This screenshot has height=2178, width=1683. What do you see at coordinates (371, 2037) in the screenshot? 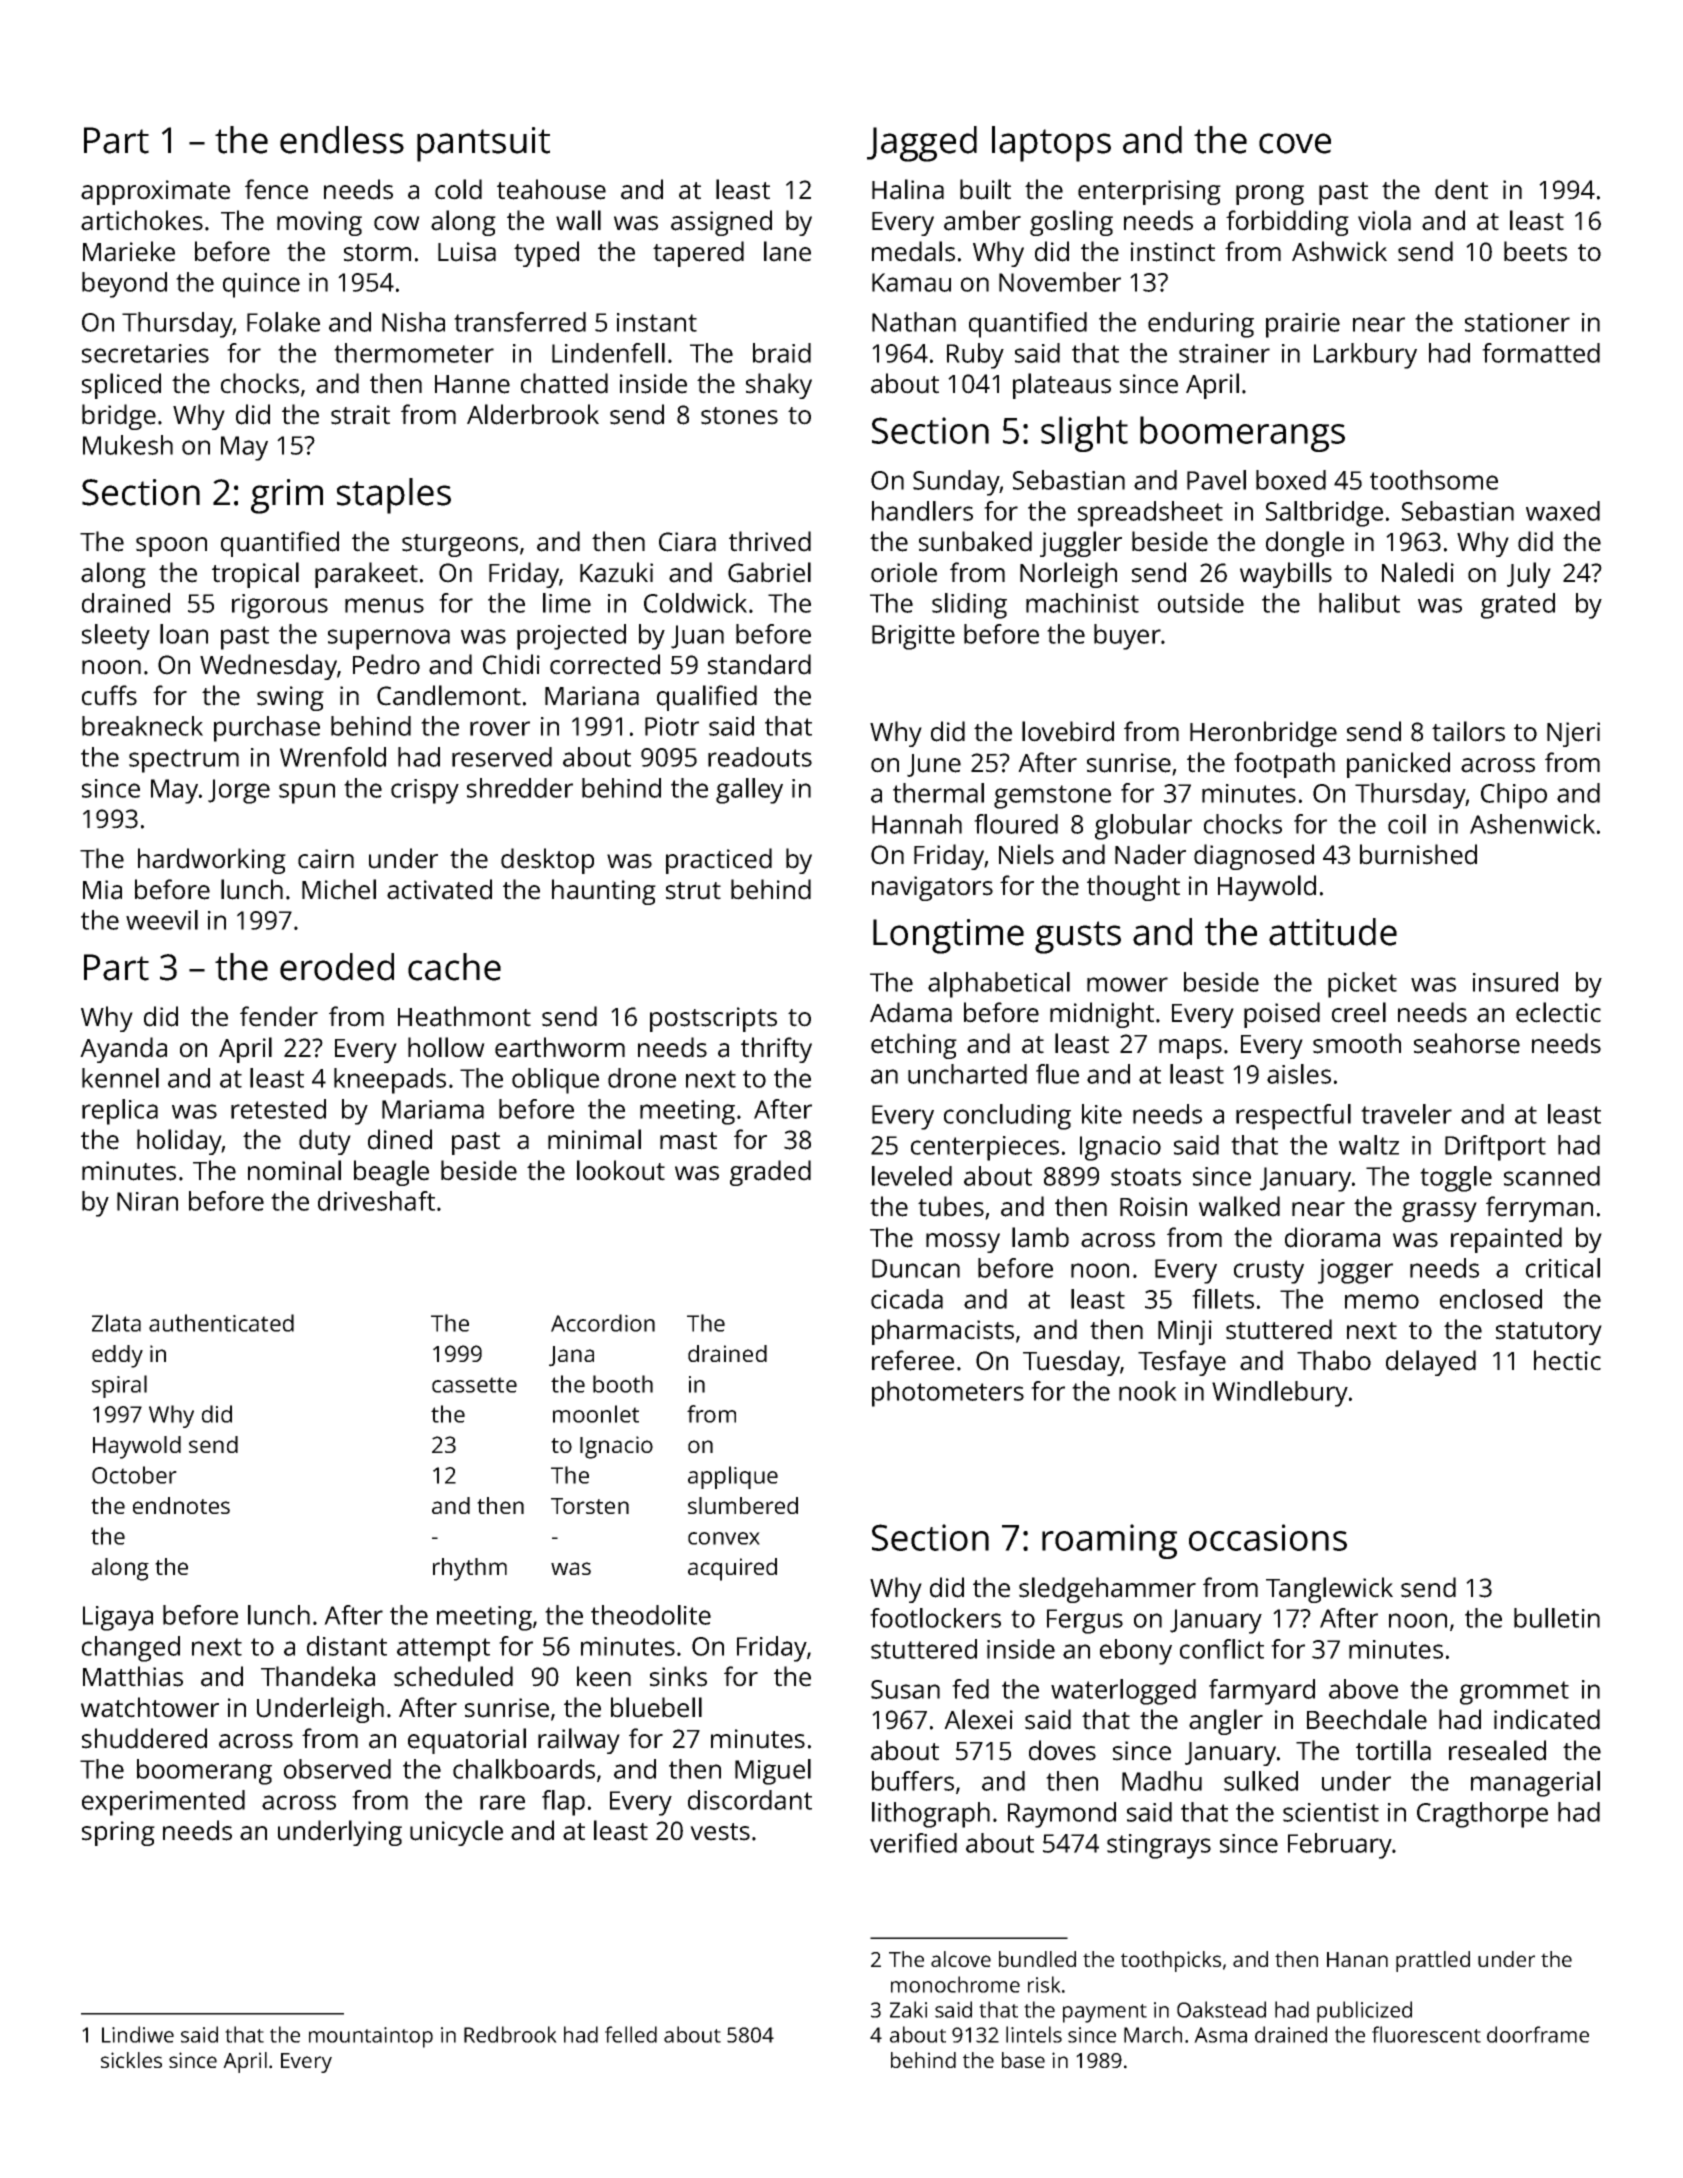
I see `mountaintop` at bounding box center [371, 2037].
